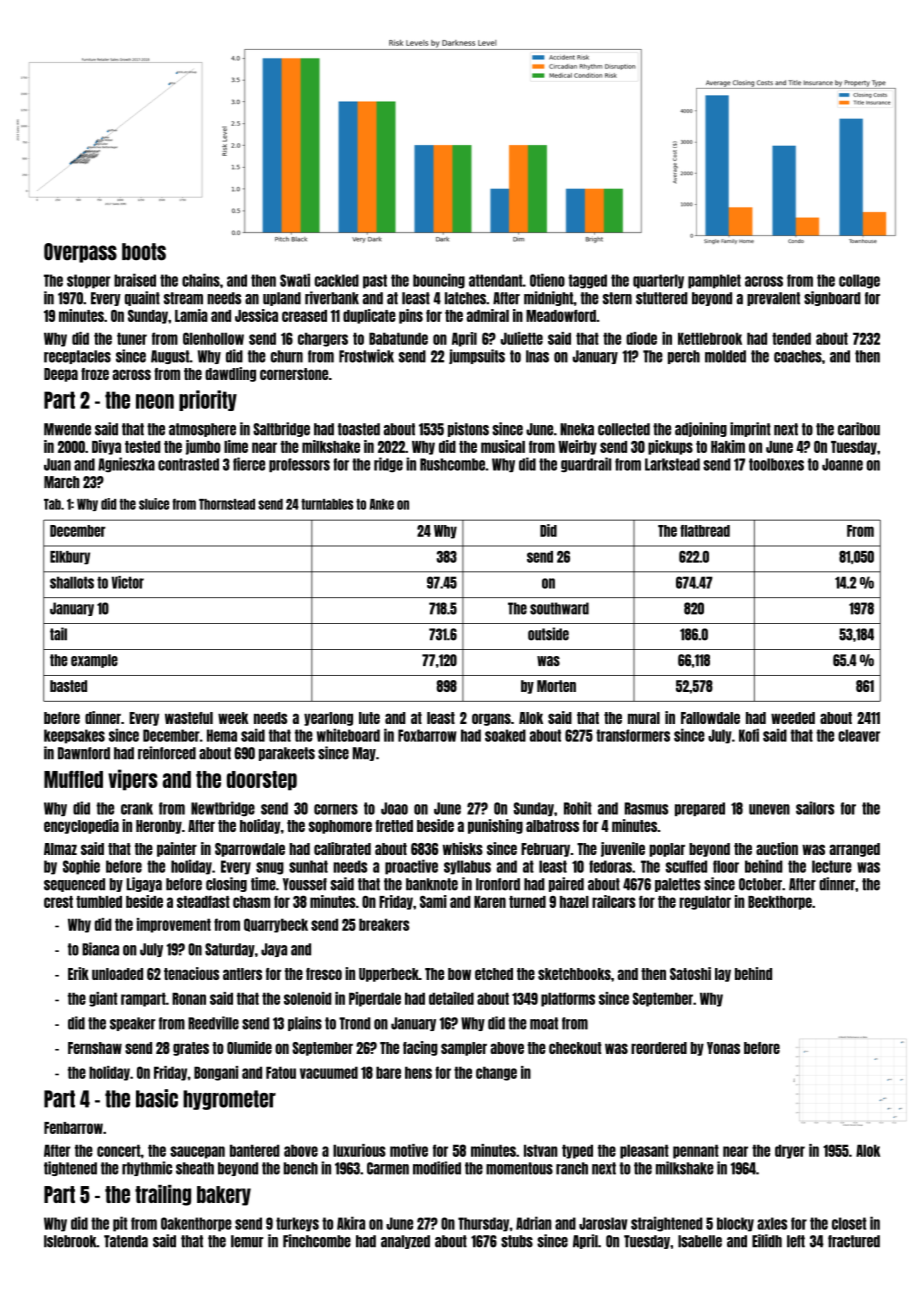 The image size is (924, 1308). Describe the element at coordinates (439, 281) in the screenshot. I see `bouncing` at that location.
